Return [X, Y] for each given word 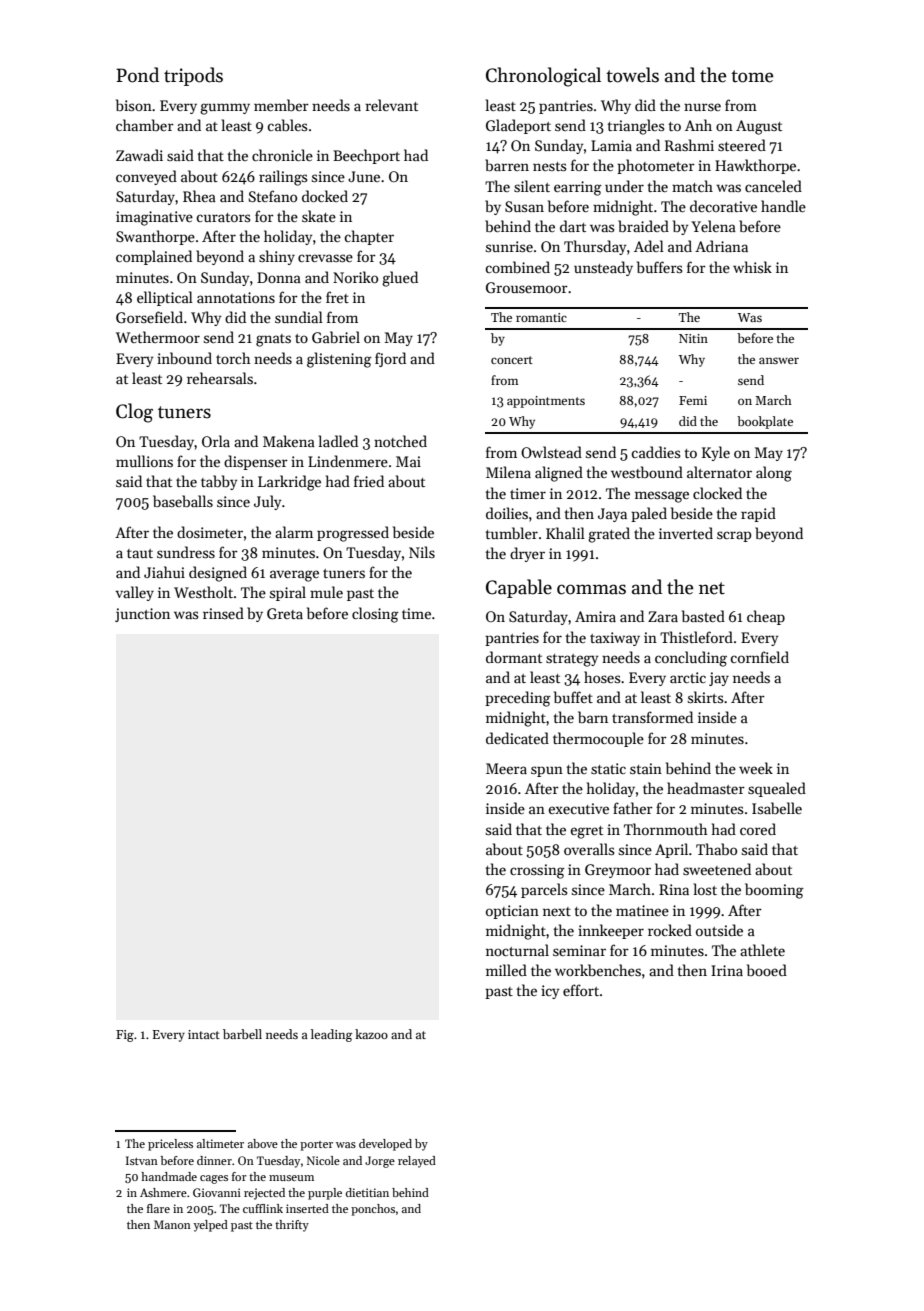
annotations [236, 297]
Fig [125, 1036]
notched [400, 441]
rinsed [223, 613]
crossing [537, 871]
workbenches [598, 970]
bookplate [765, 422]
